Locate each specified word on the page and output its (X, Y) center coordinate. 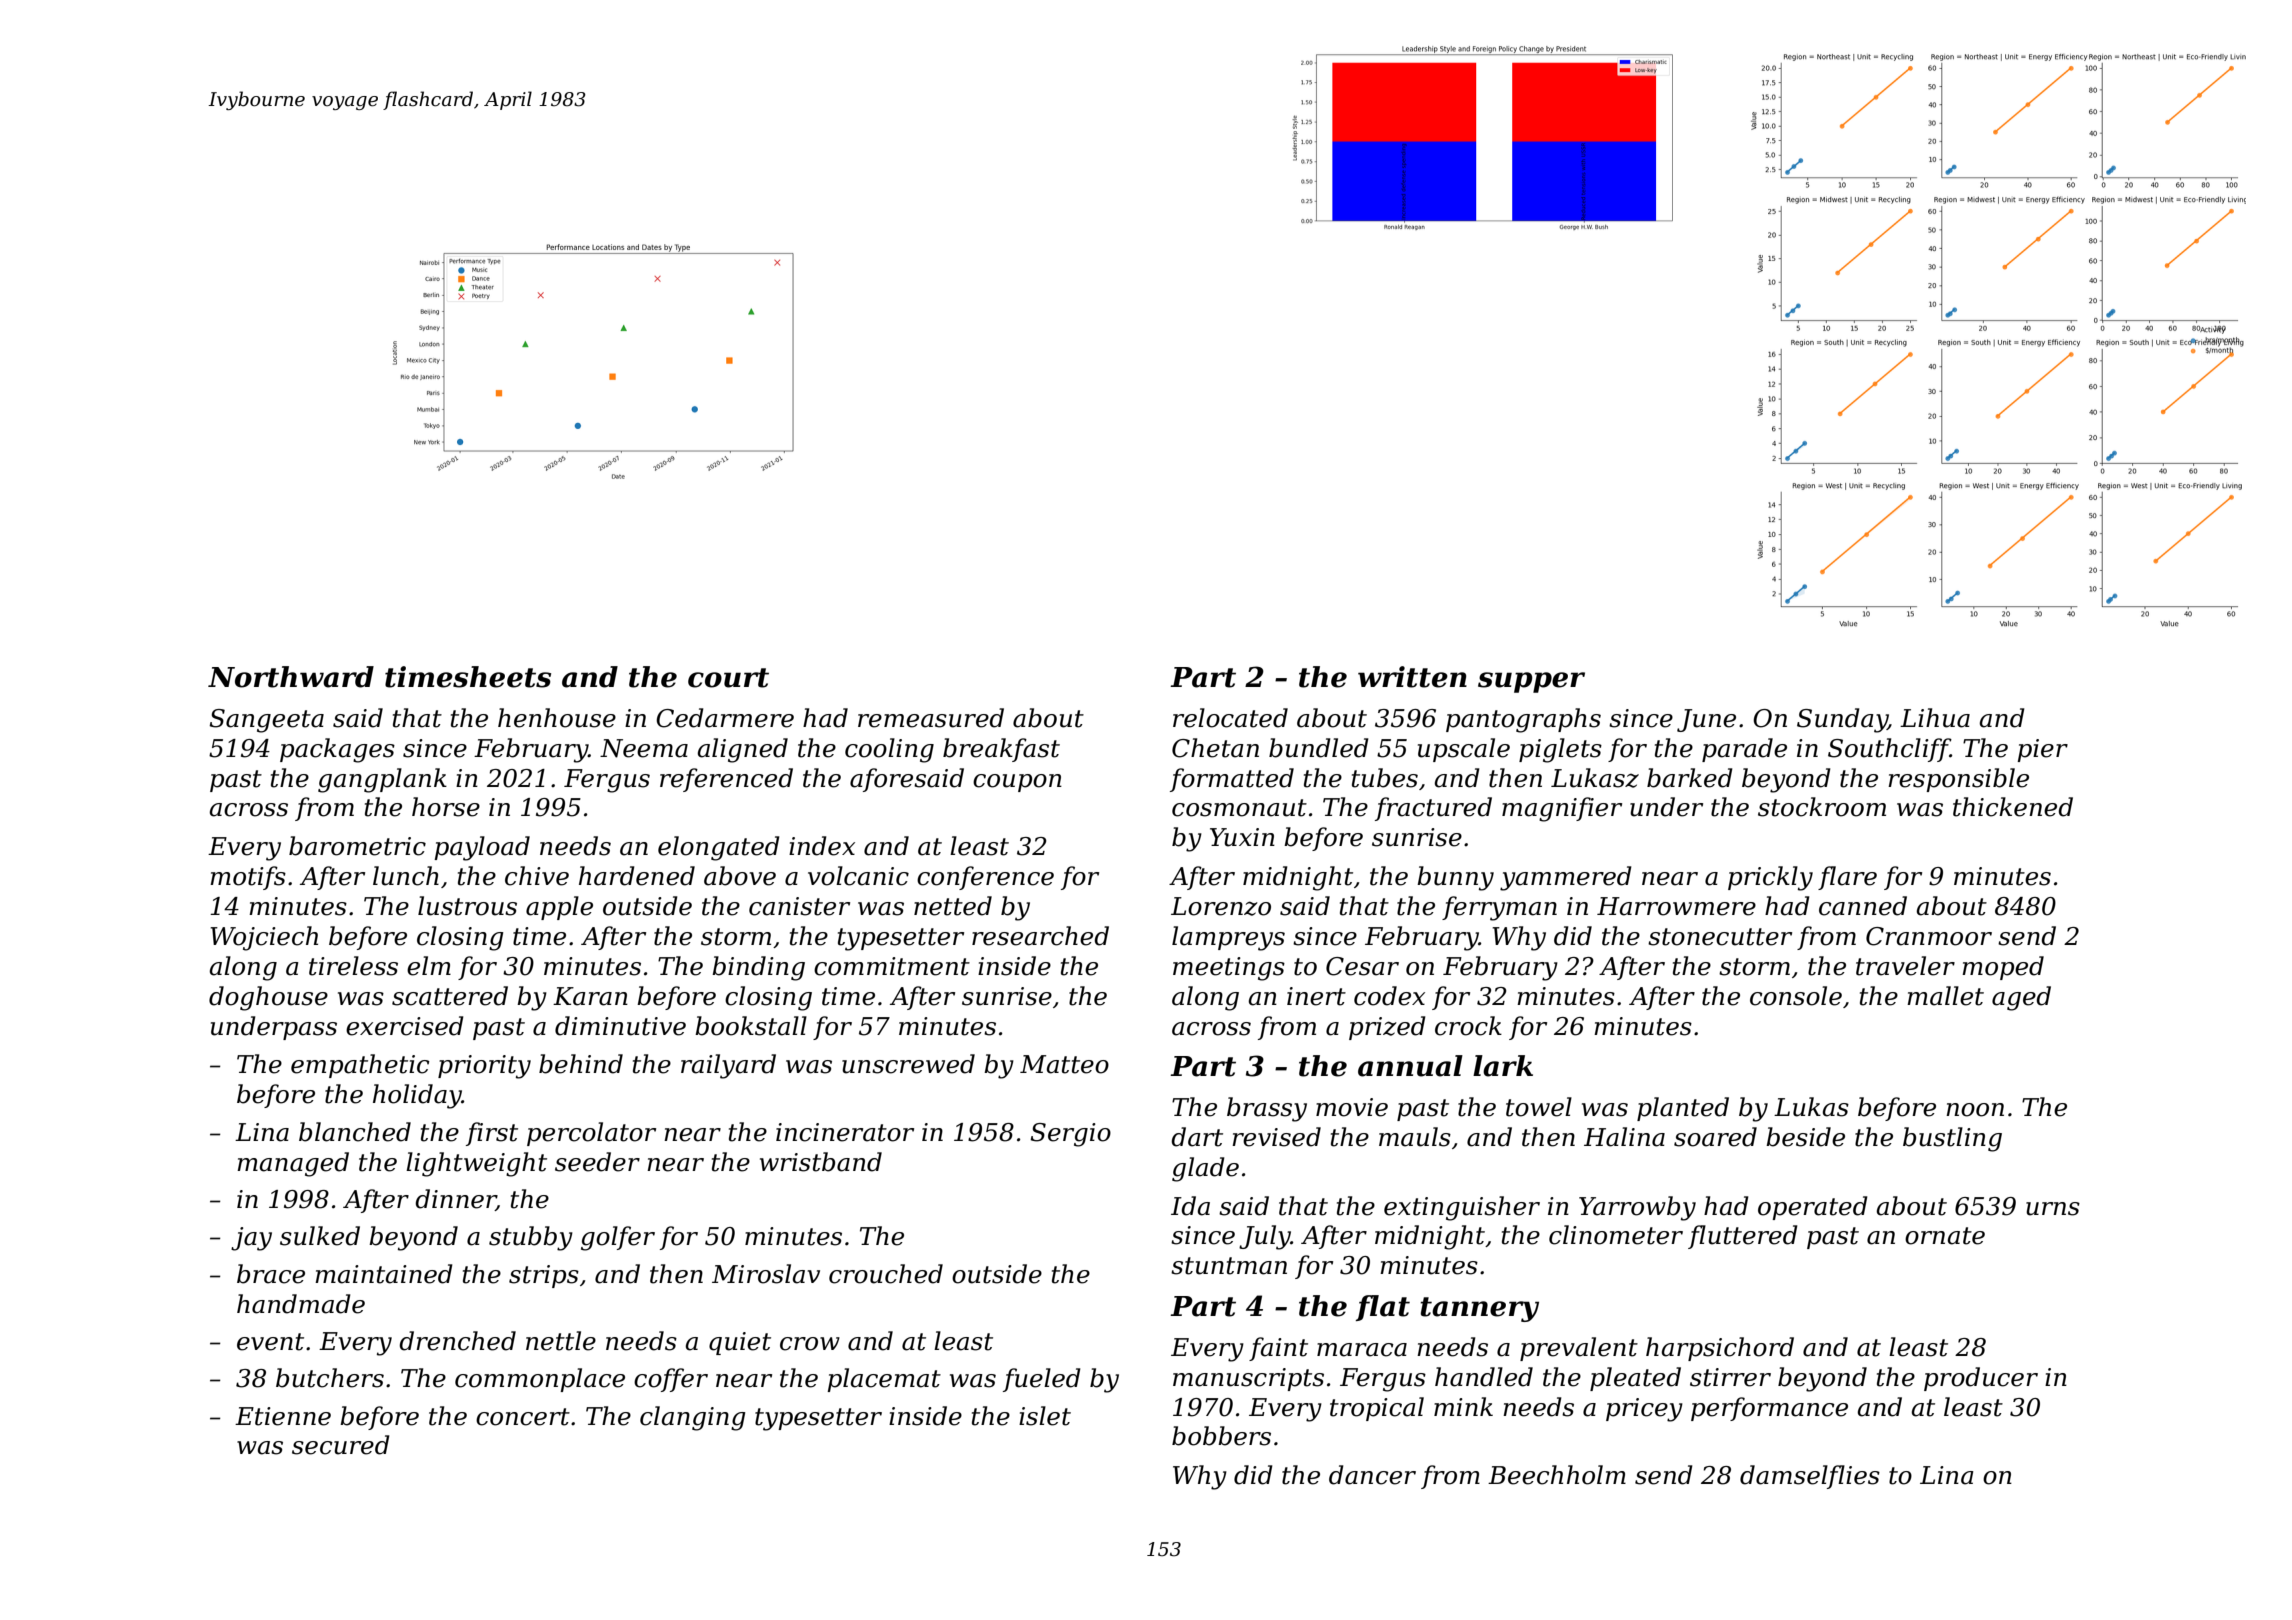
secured (341, 1445)
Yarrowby (1637, 1208)
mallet (1945, 996)
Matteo (1064, 1064)
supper (1531, 682)
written (1412, 677)
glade (1205, 1169)
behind (581, 1064)
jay (251, 1239)
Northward (291, 677)
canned (1863, 906)
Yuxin (1242, 837)
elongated (719, 848)
